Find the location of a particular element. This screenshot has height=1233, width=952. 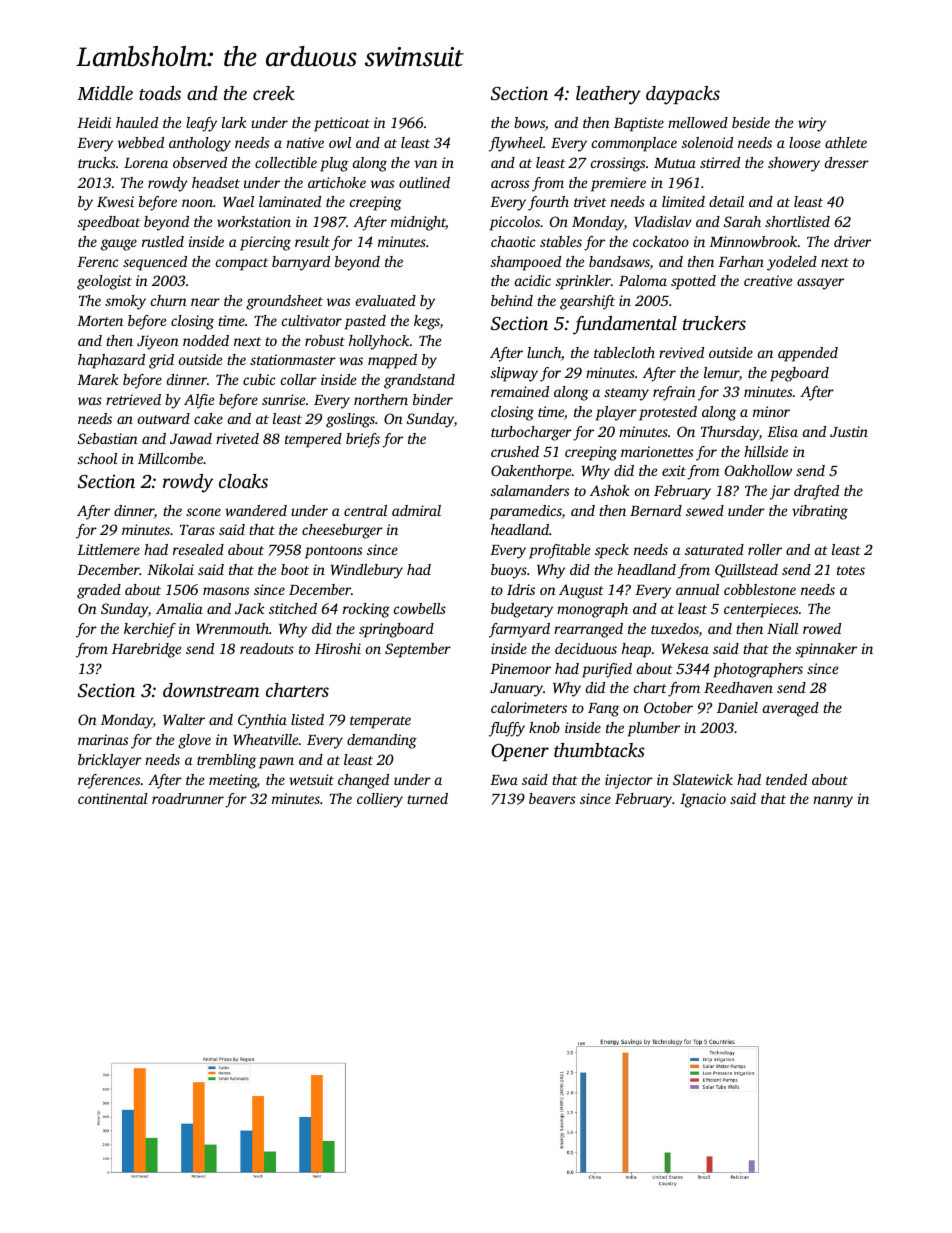

annual is located at coordinates (697, 589).
